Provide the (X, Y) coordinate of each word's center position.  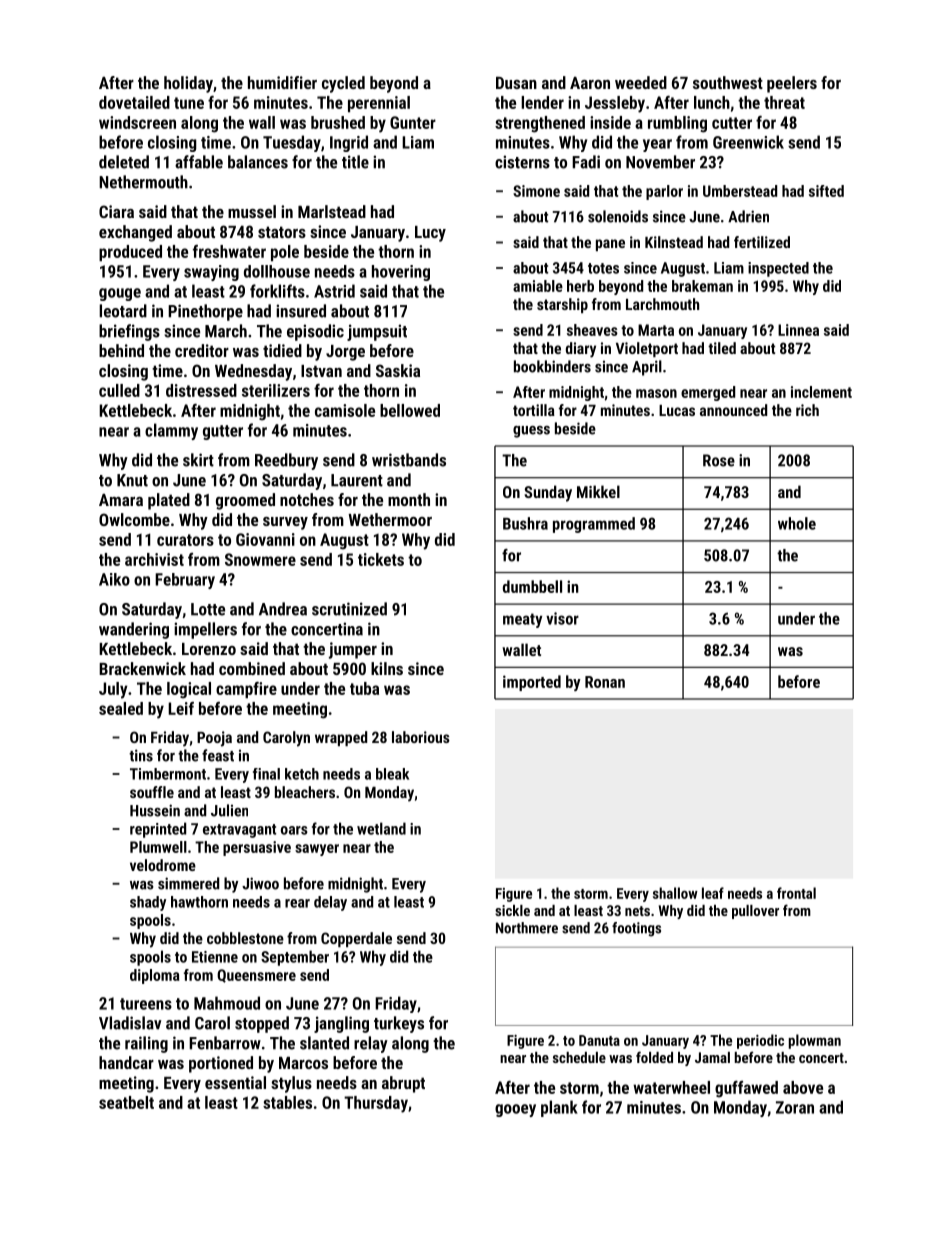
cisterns (522, 162)
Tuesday (292, 143)
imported (532, 683)
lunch (712, 102)
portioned (221, 1064)
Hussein (155, 810)
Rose (719, 460)
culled (119, 390)
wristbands (409, 460)
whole (797, 523)
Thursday (376, 1104)
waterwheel (671, 1087)
